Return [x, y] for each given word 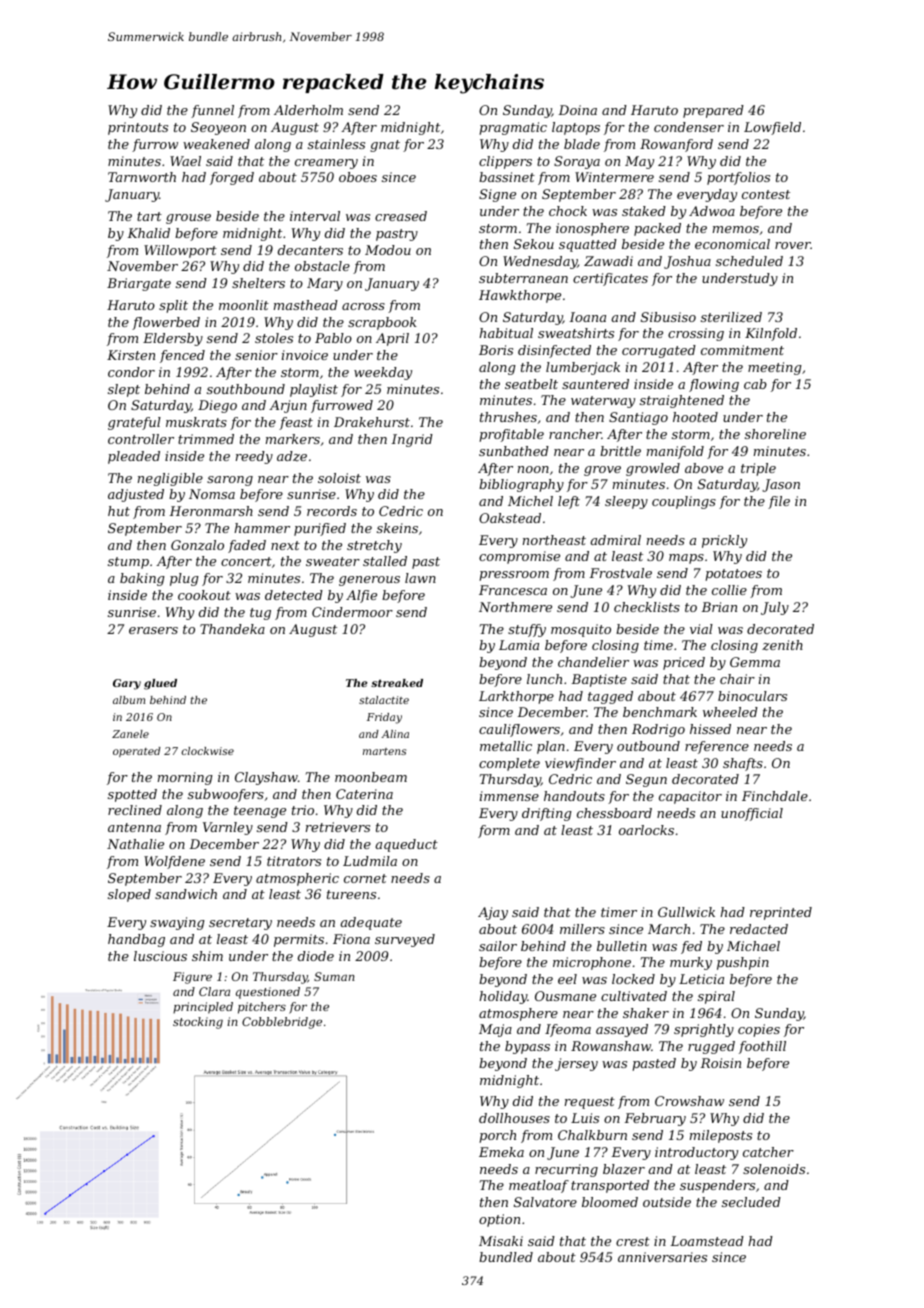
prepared [713, 111]
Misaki [501, 1241]
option [499, 1220]
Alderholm [308, 110]
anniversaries [662, 1257]
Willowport [180, 251]
